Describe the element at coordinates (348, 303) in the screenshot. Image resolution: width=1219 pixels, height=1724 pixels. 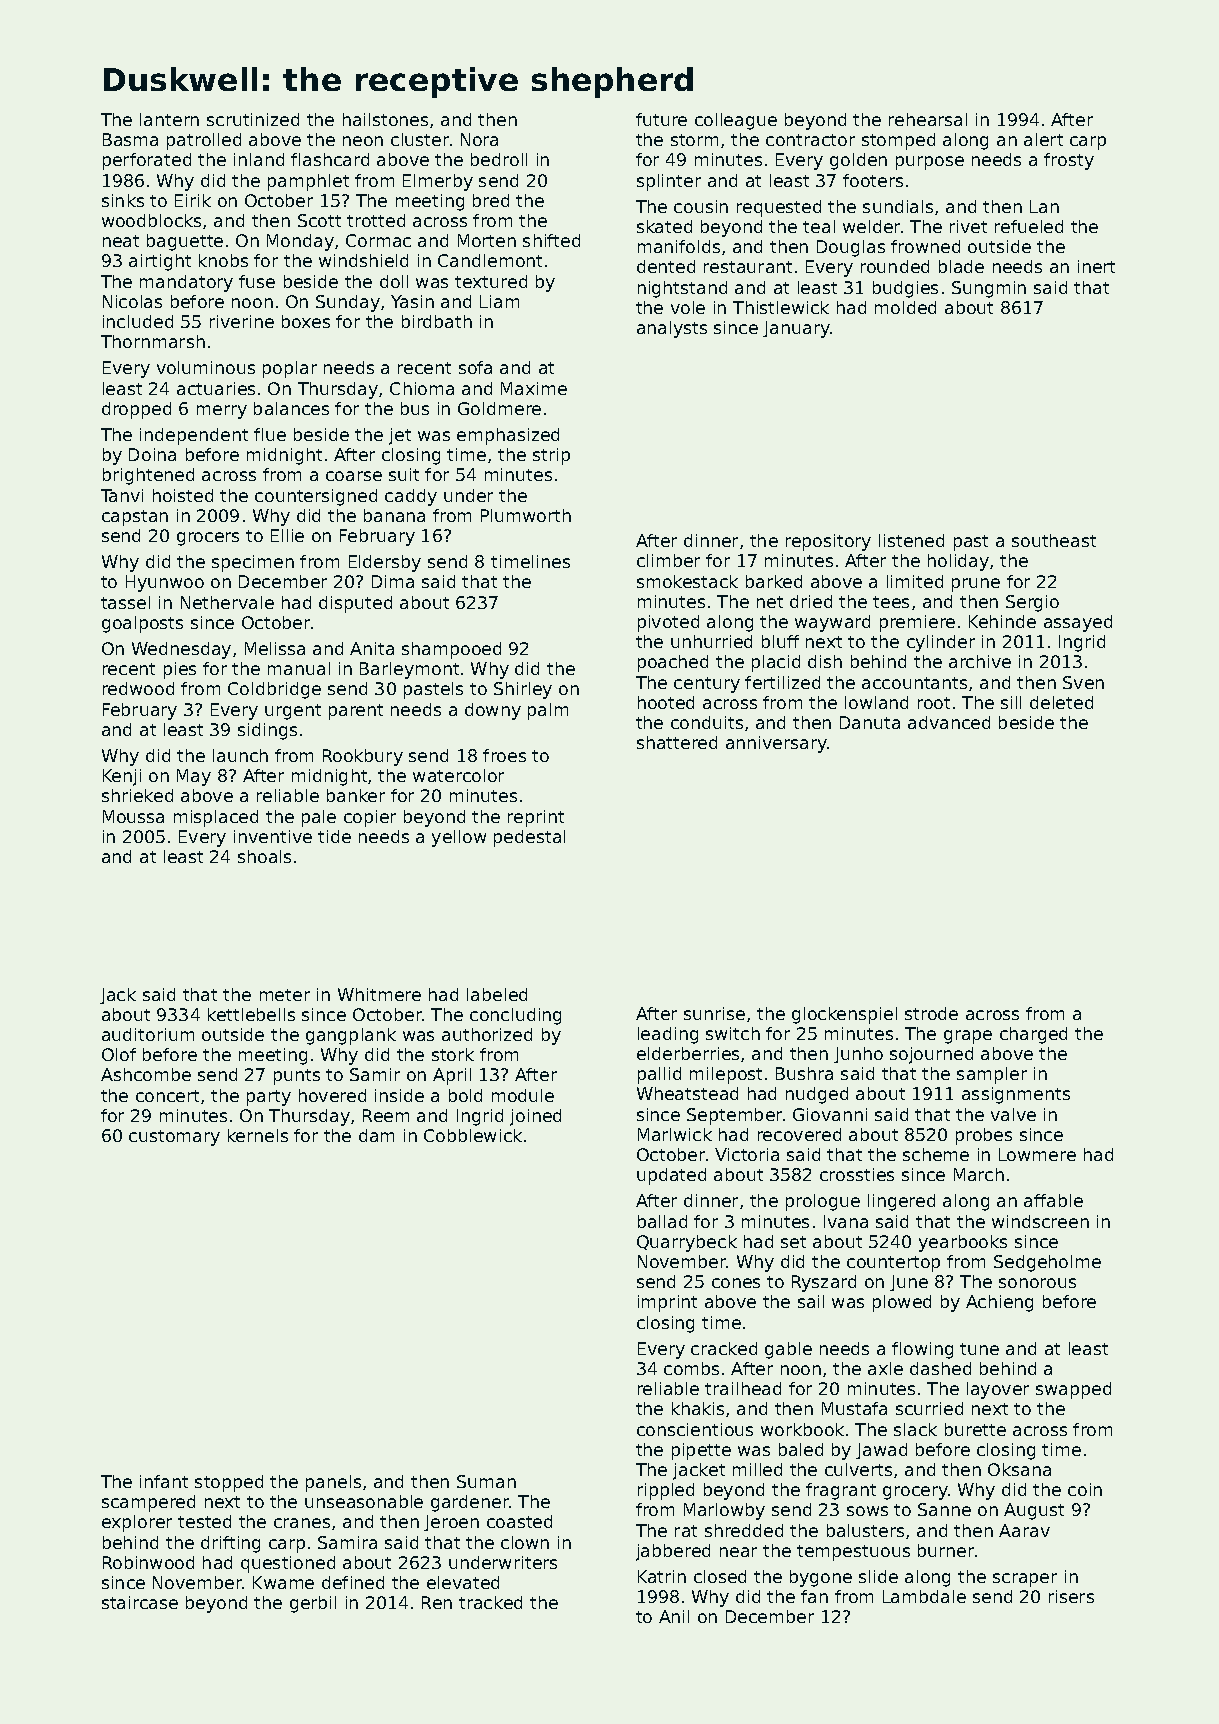
I see `Sunday` at that location.
